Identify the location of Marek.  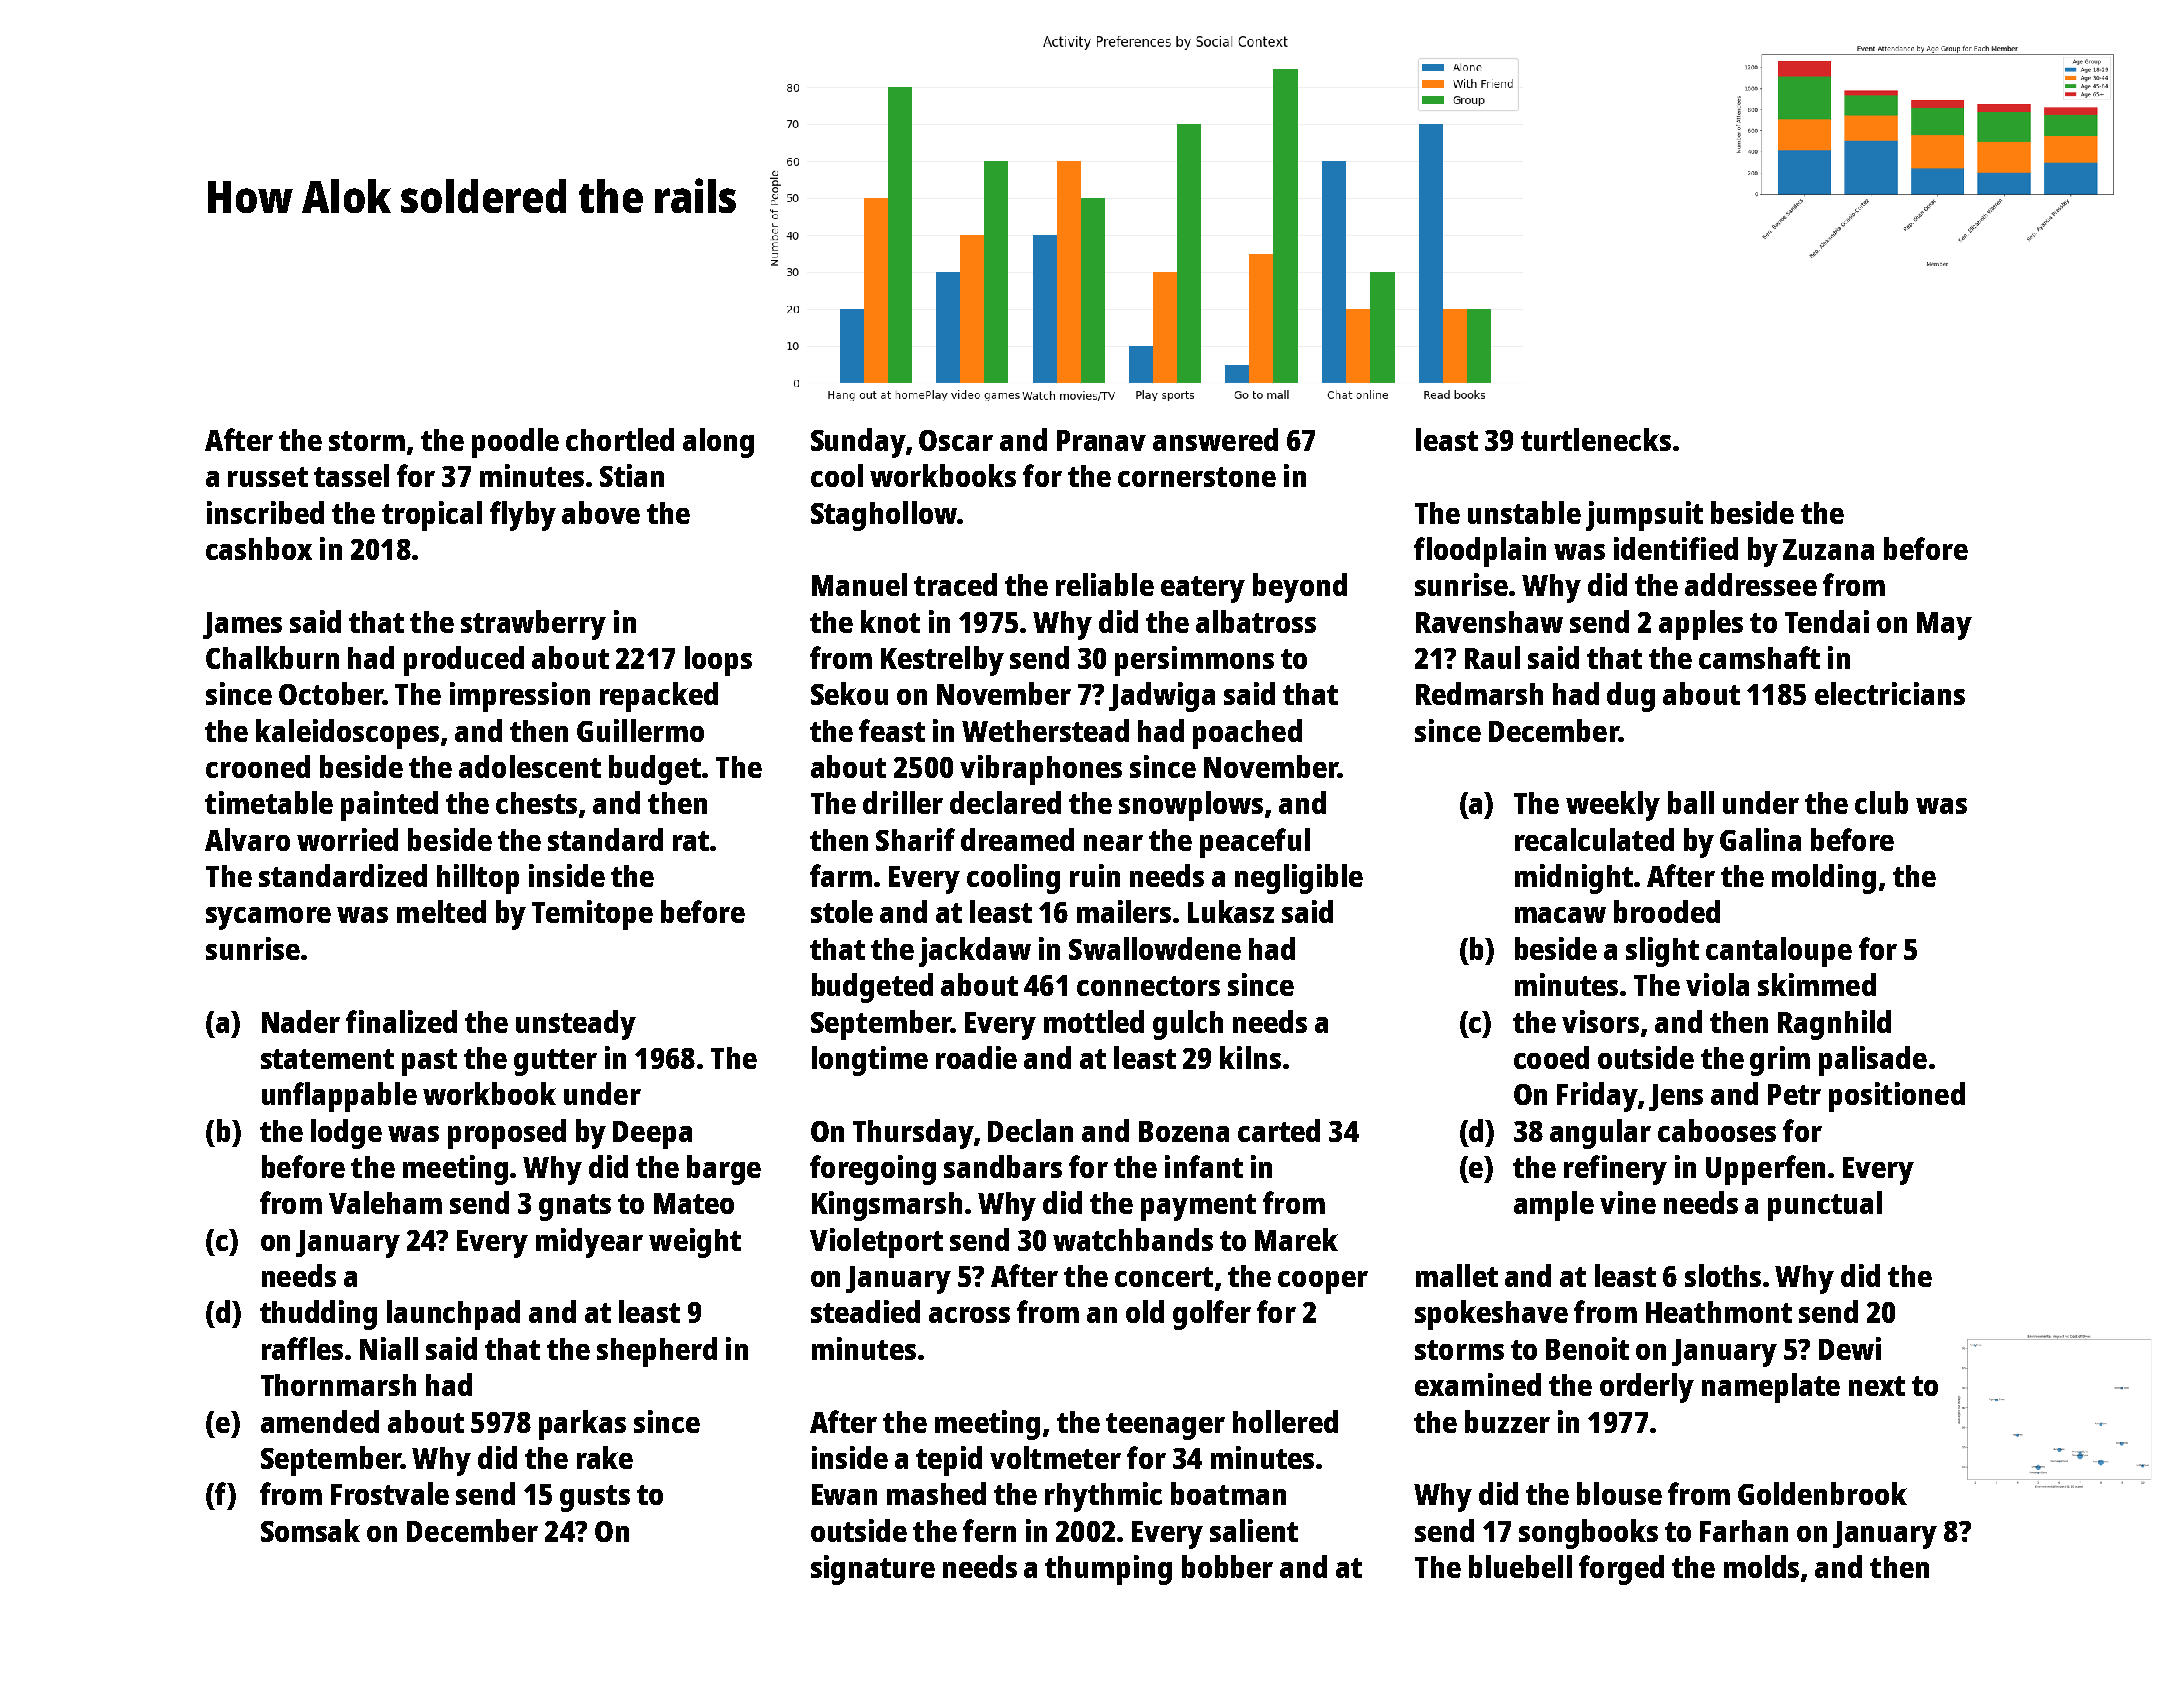
(1296, 1239).
